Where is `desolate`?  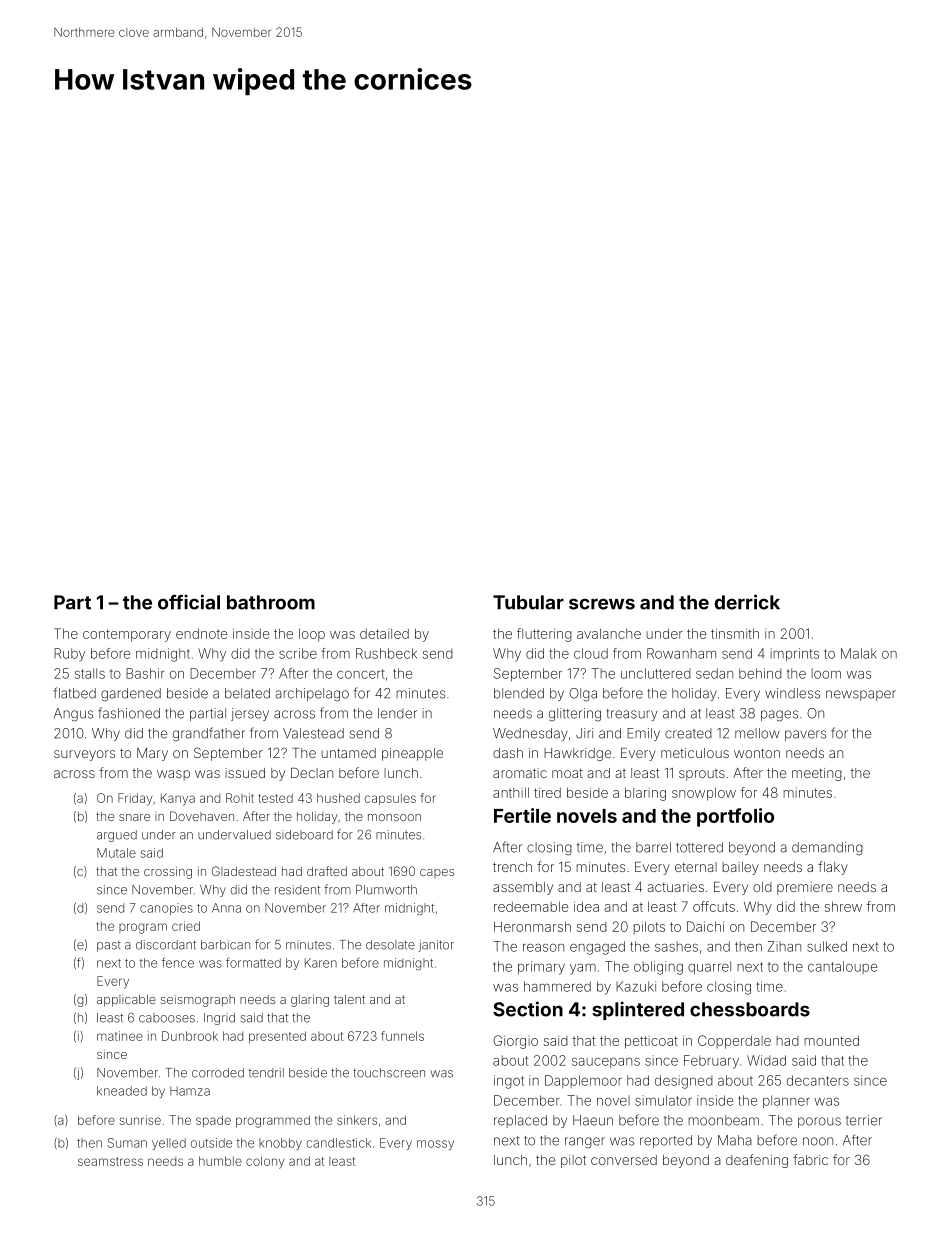 desolate is located at coordinates (390, 945).
